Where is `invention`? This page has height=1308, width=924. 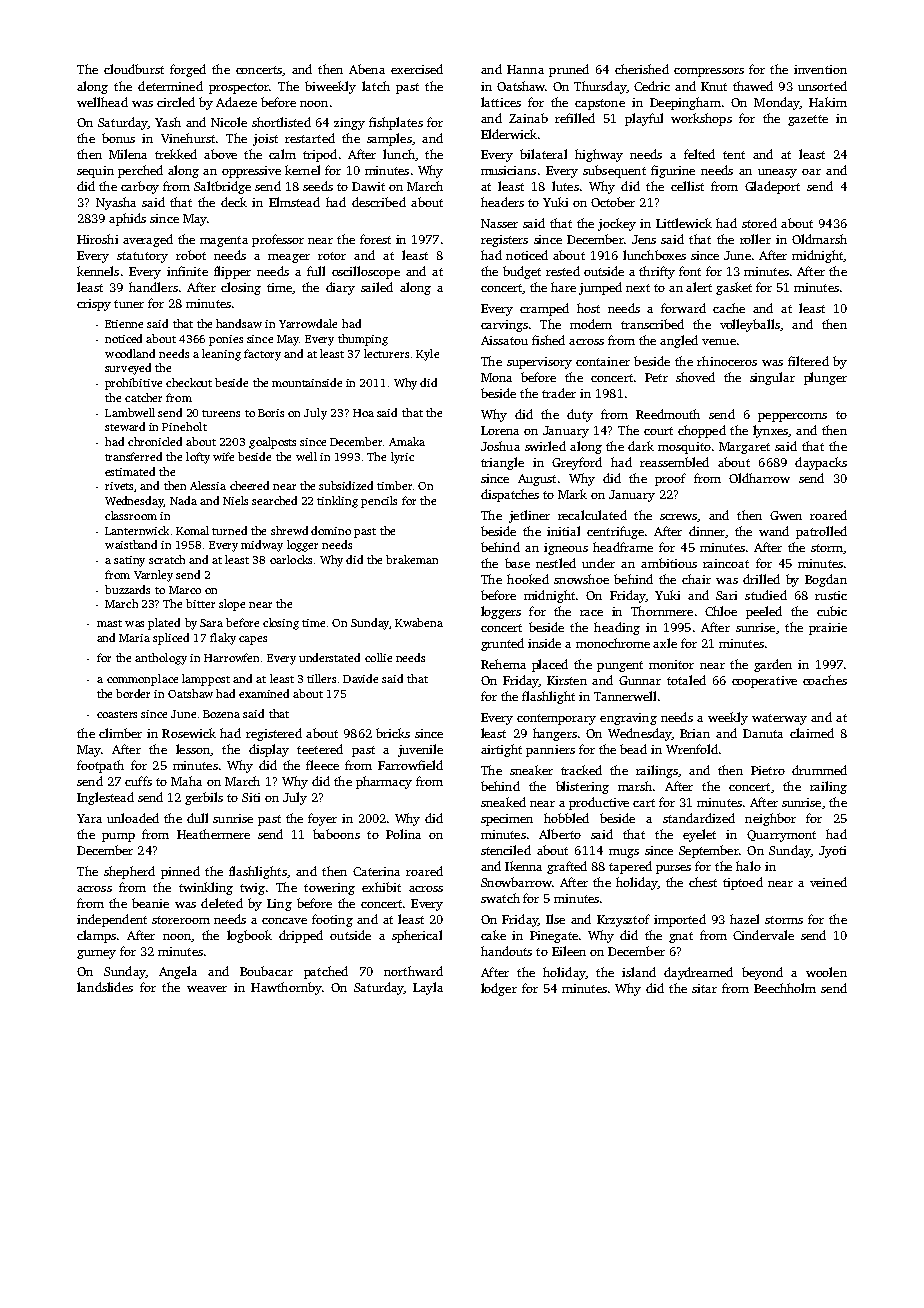 invention is located at coordinates (820, 69).
